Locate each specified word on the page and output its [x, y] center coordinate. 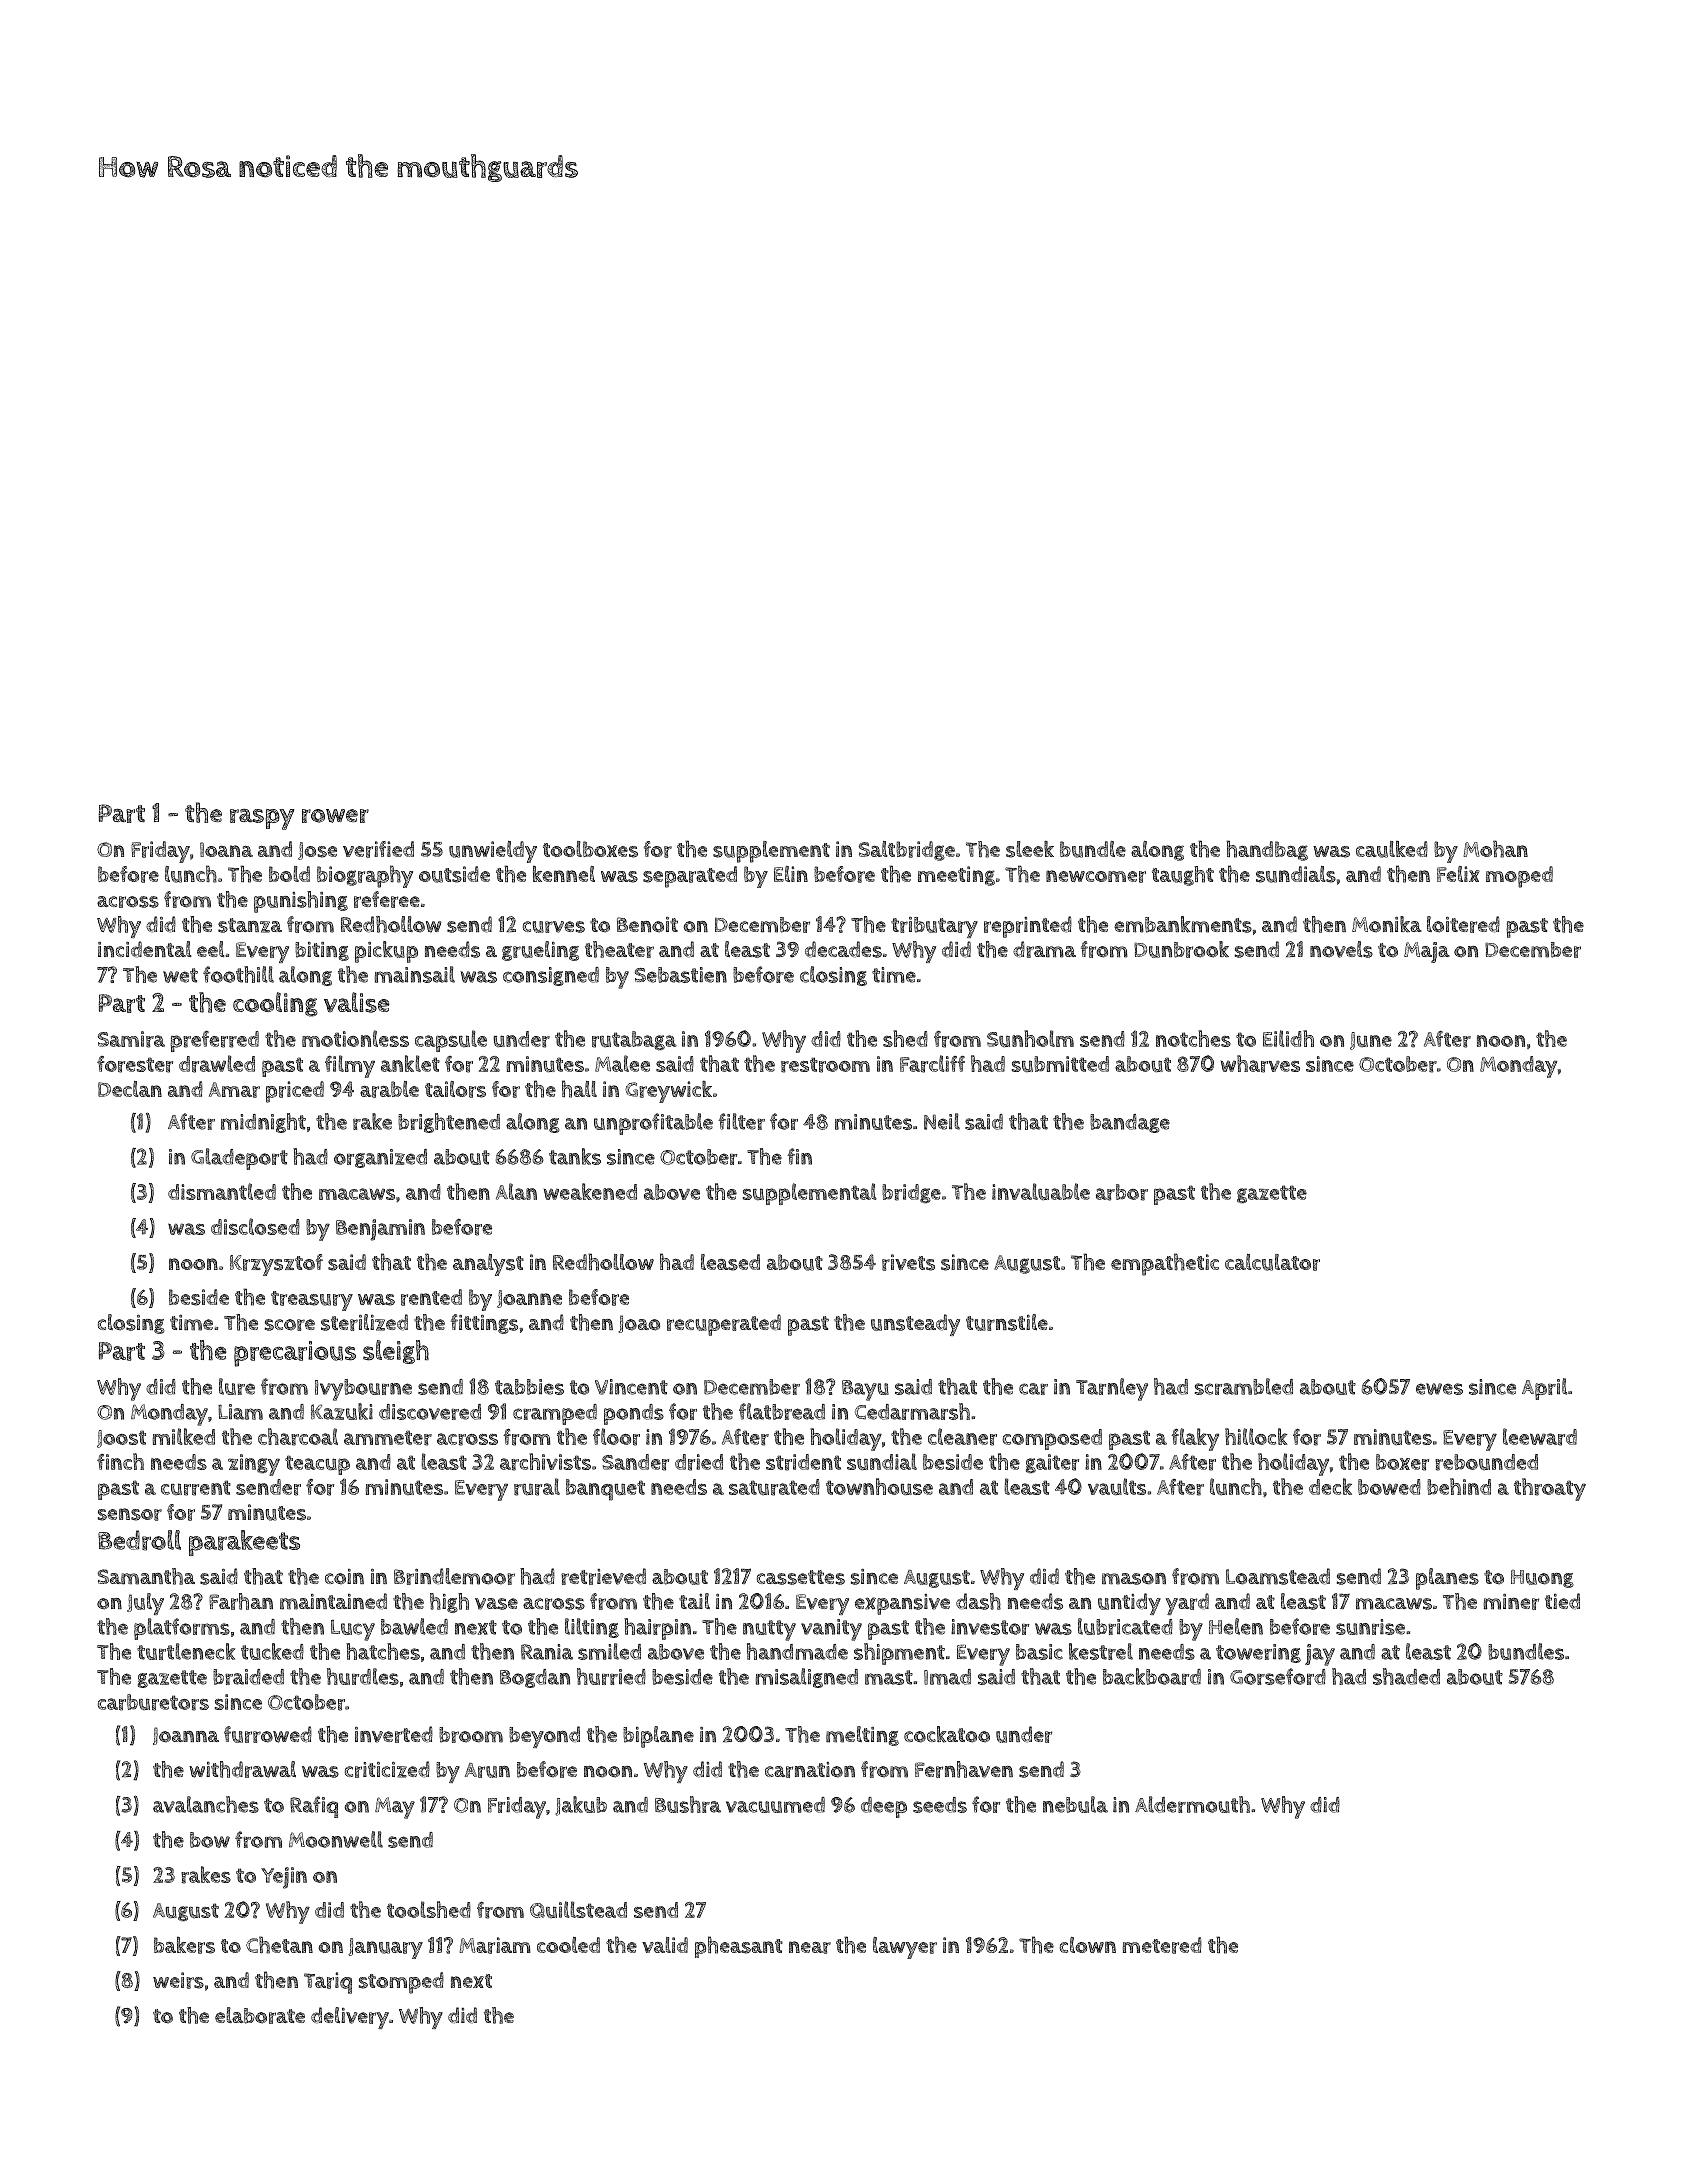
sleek [1030, 849]
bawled [414, 1626]
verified [378, 849]
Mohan [1495, 849]
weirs [178, 1980]
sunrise [1370, 1627]
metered [1162, 1945]
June [1371, 1041]
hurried [611, 1676]
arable [389, 1089]
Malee [622, 1063]
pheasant [739, 1947]
